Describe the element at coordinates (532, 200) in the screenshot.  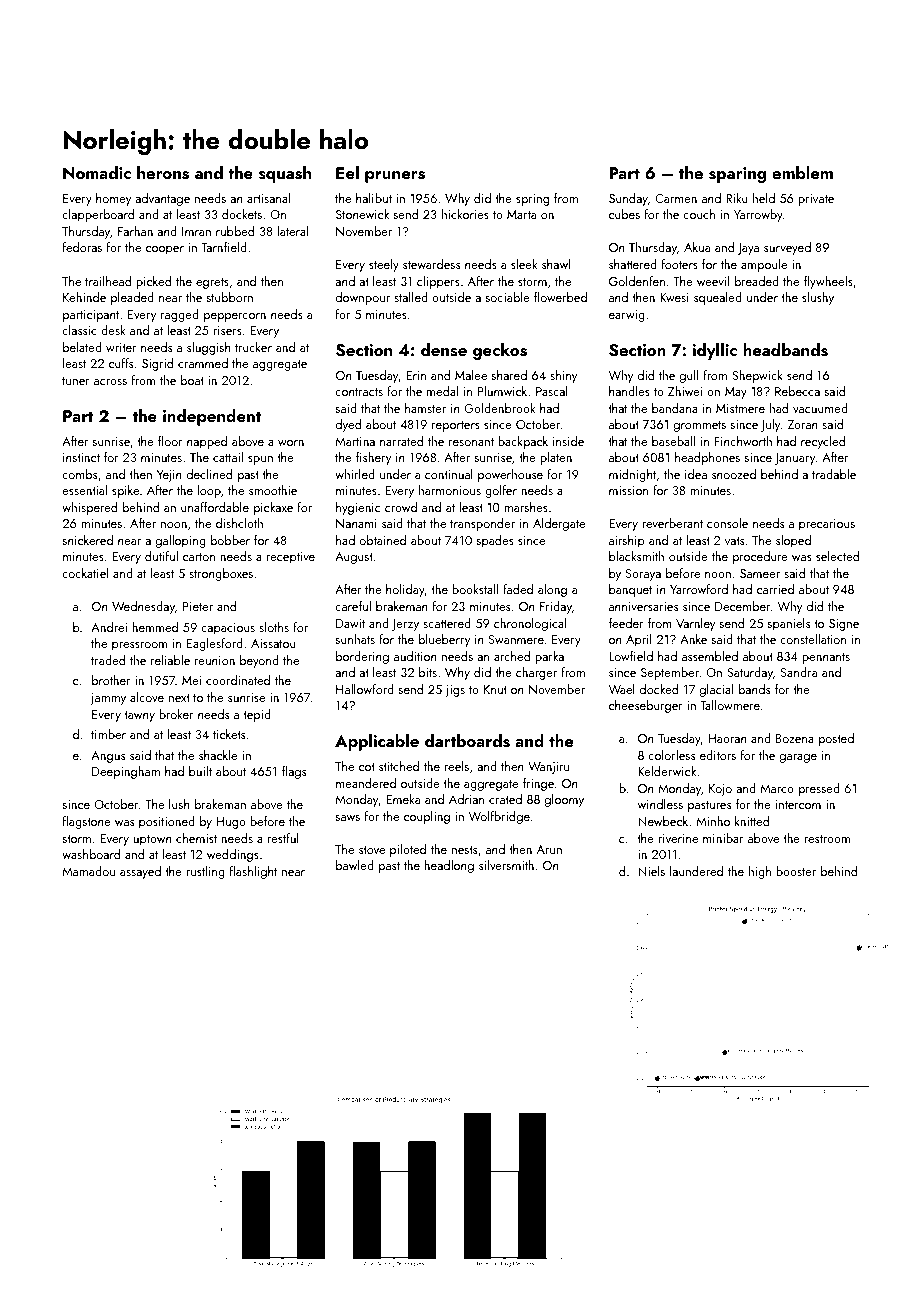
I see `spring` at that location.
